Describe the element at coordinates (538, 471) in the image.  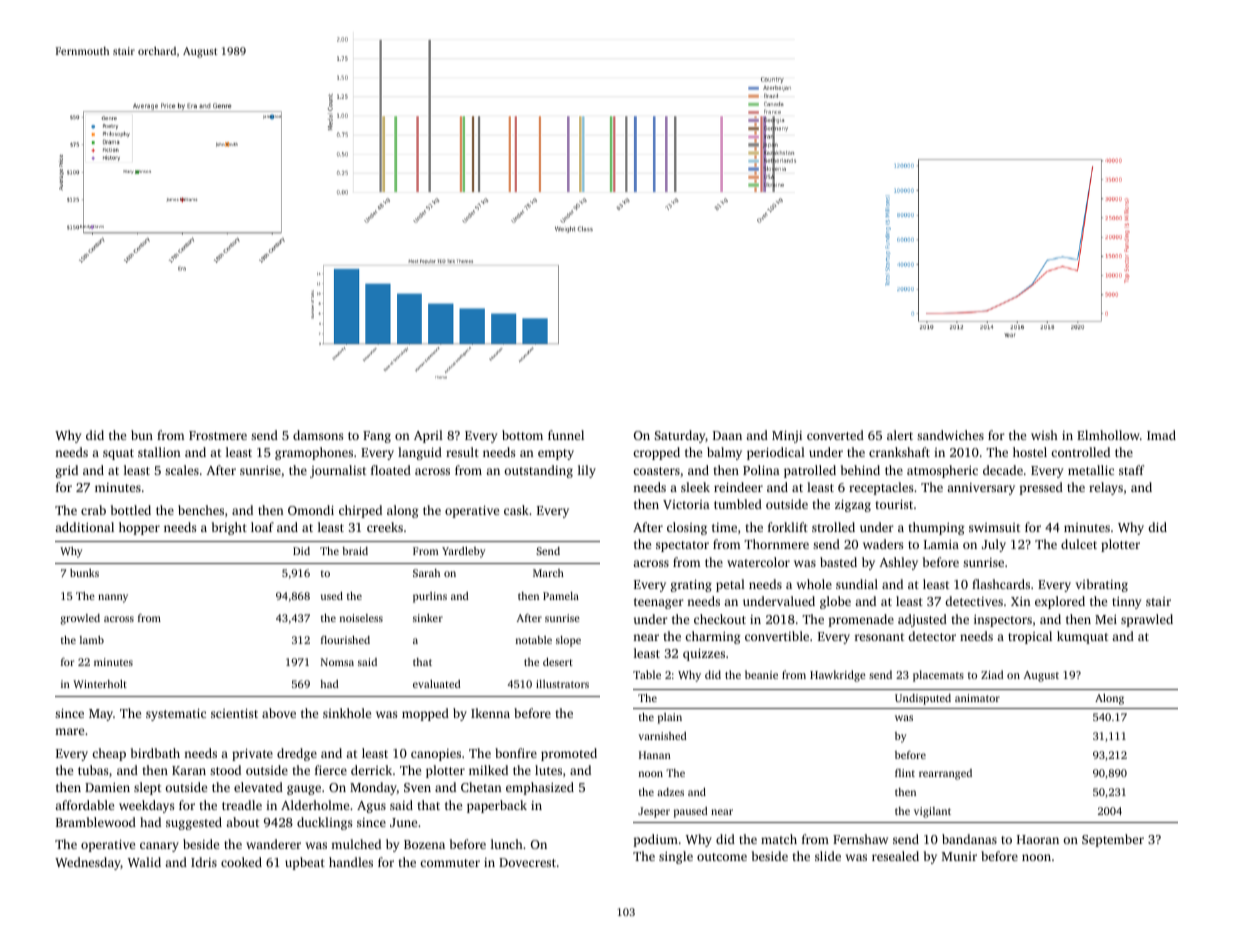
I see `outstanding` at that location.
